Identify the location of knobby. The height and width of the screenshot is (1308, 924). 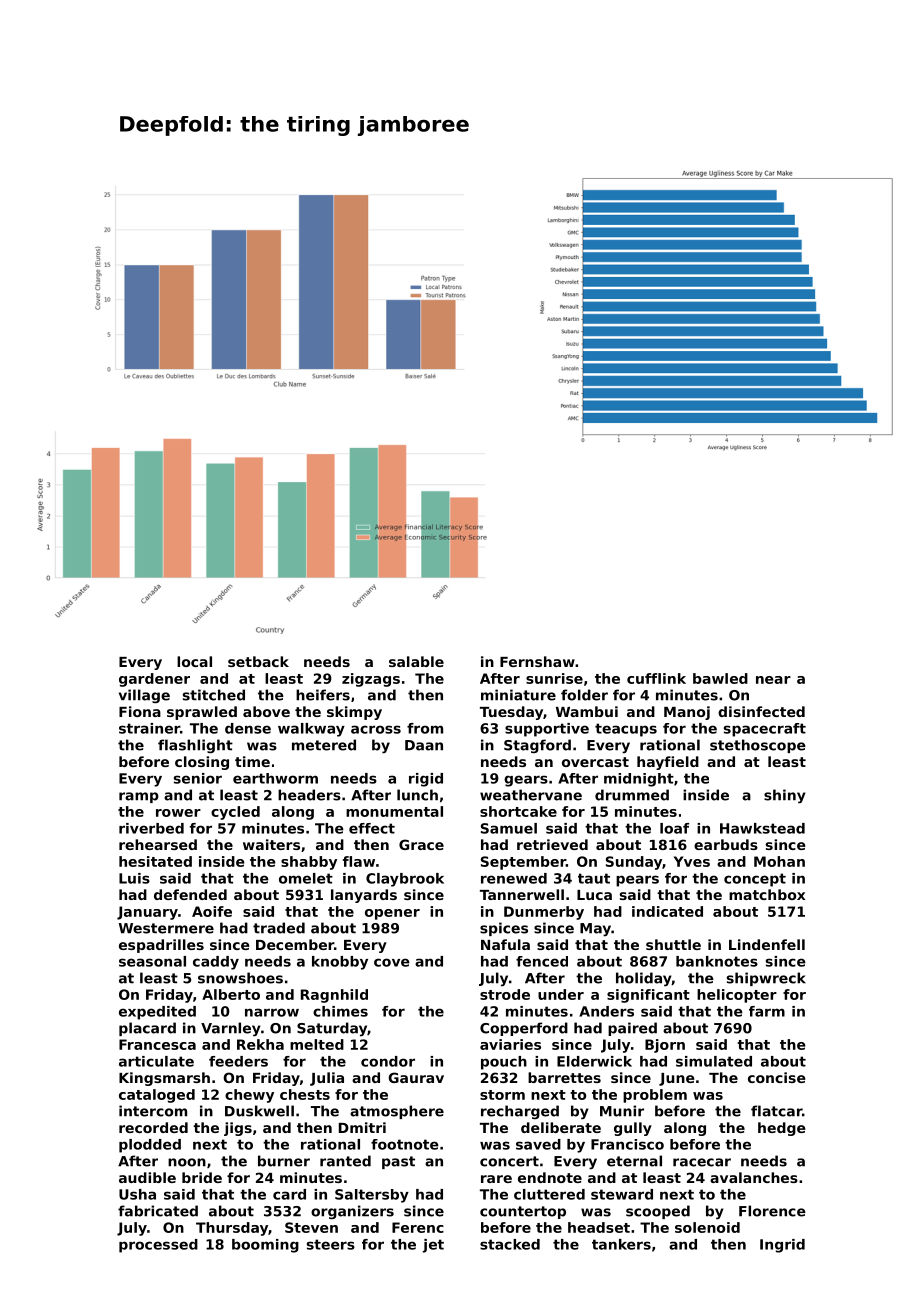
(340, 963).
